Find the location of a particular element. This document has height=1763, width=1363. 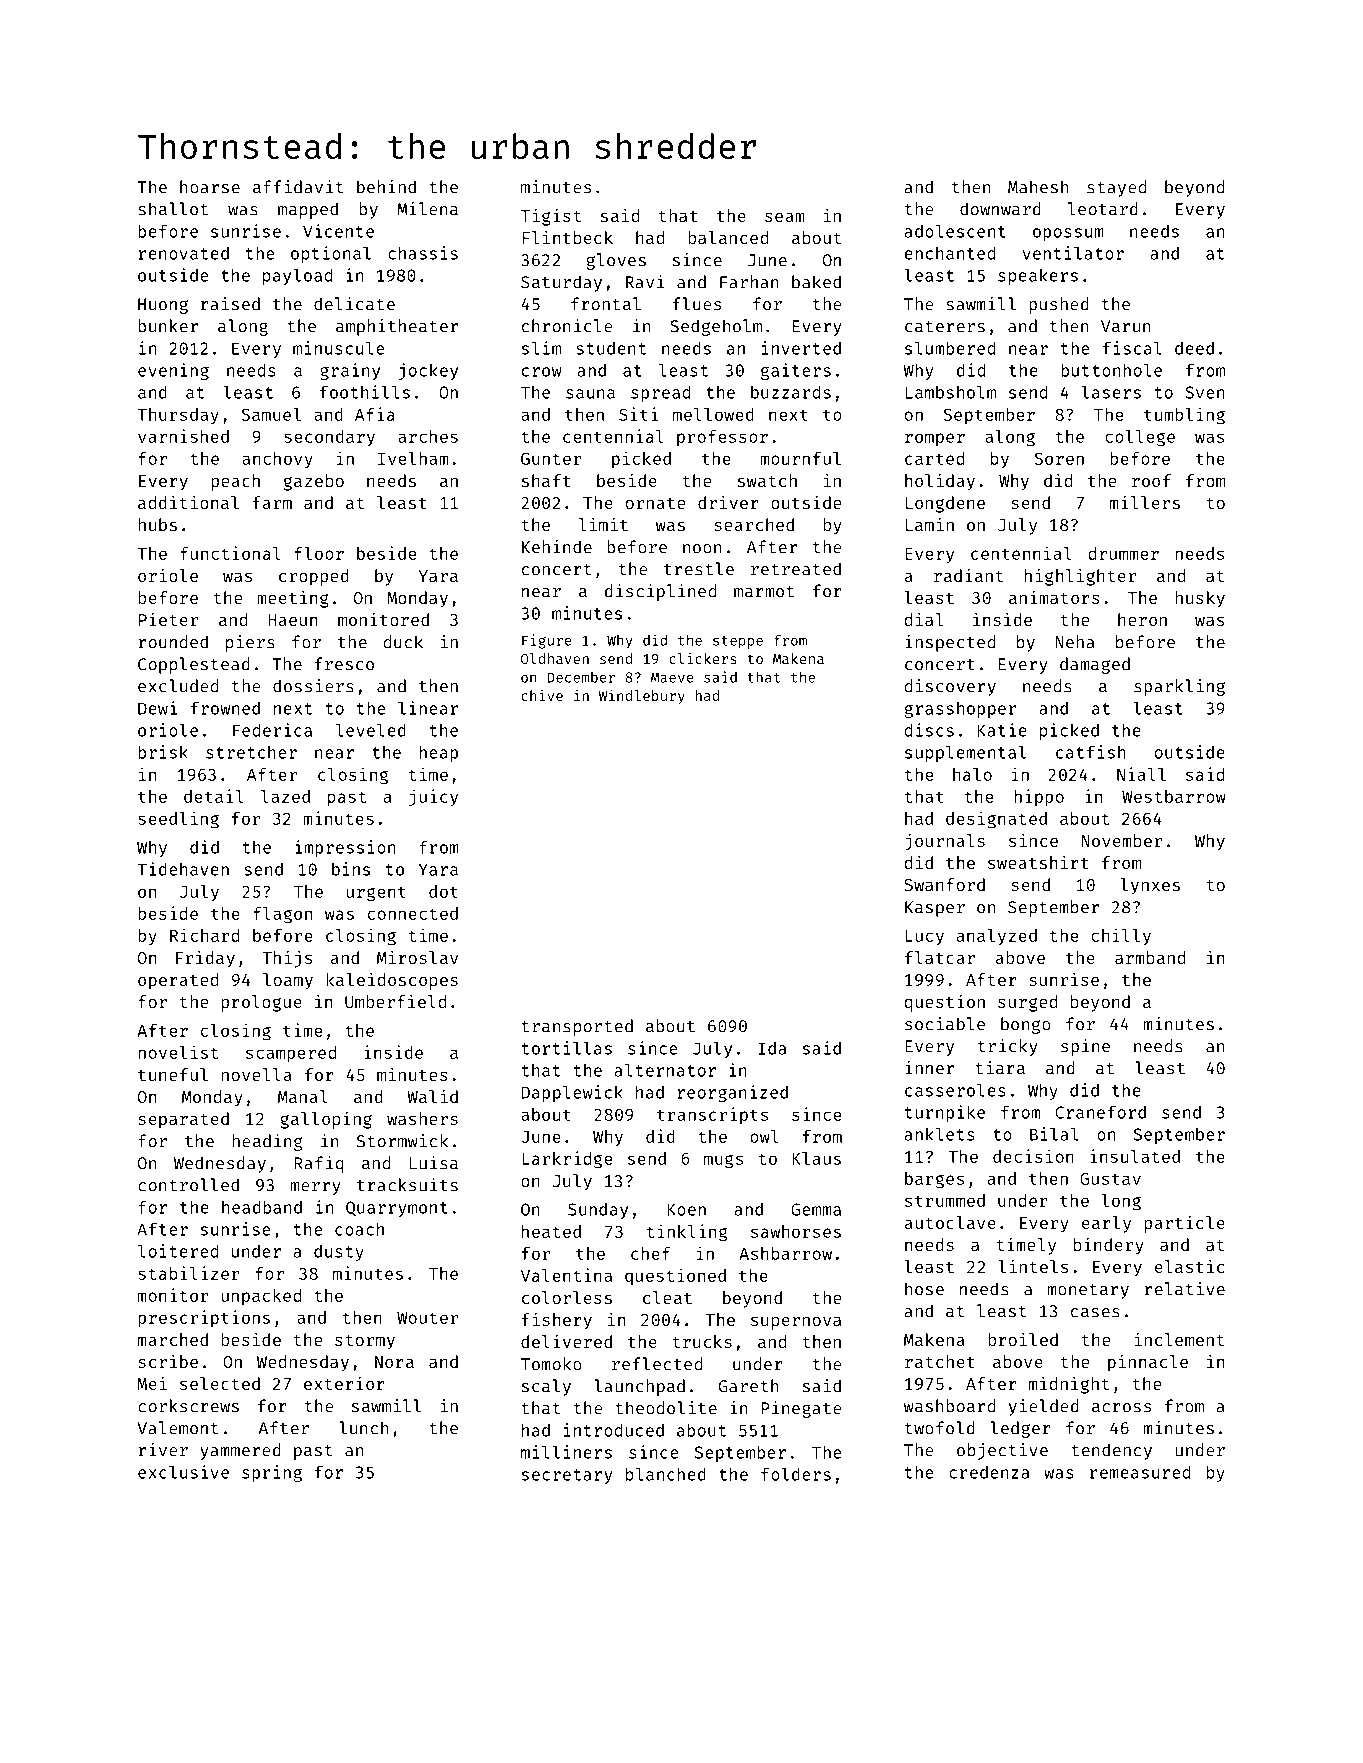

radiant is located at coordinates (968, 575).
